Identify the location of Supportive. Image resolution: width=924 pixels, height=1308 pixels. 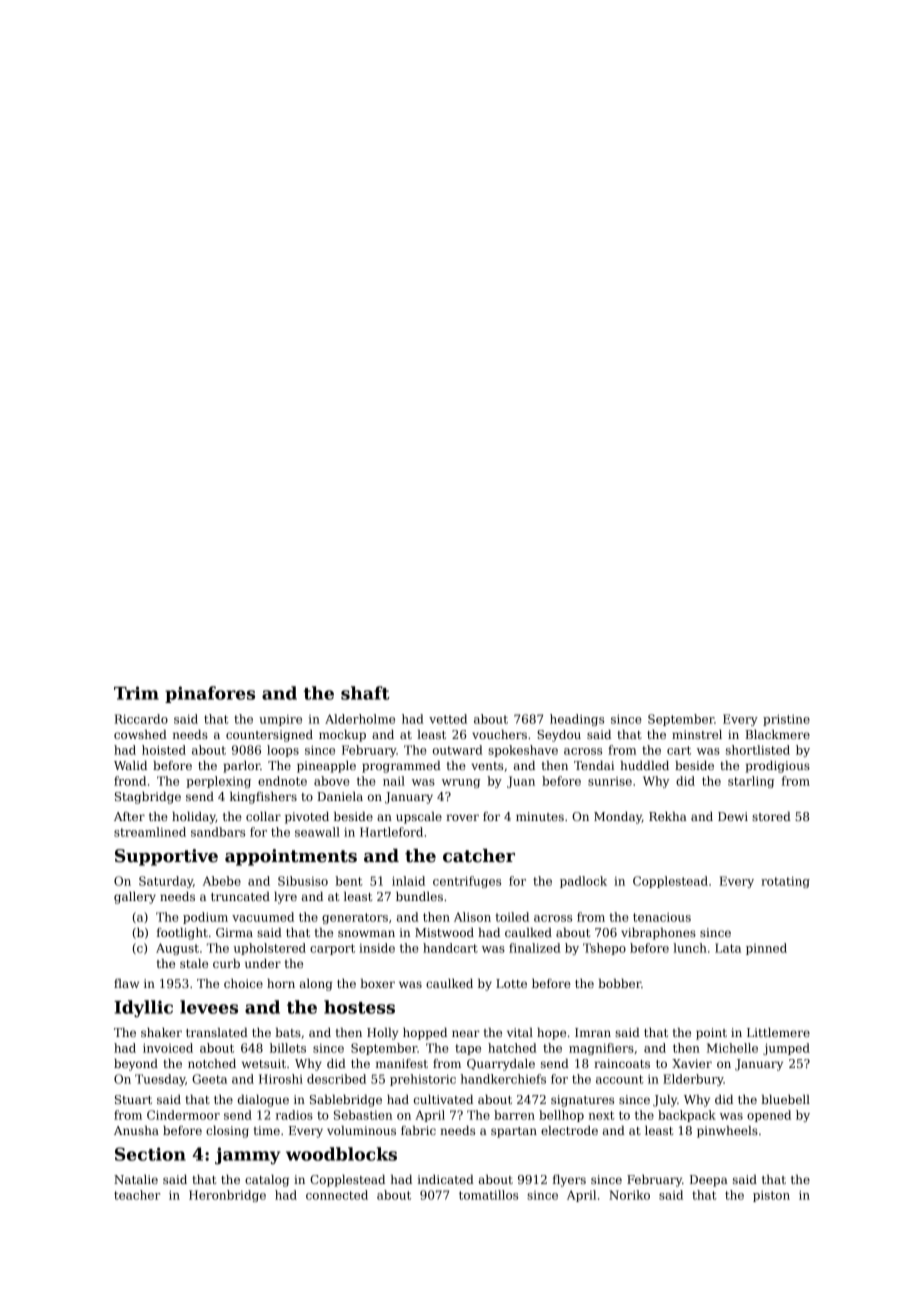
(166, 857).
